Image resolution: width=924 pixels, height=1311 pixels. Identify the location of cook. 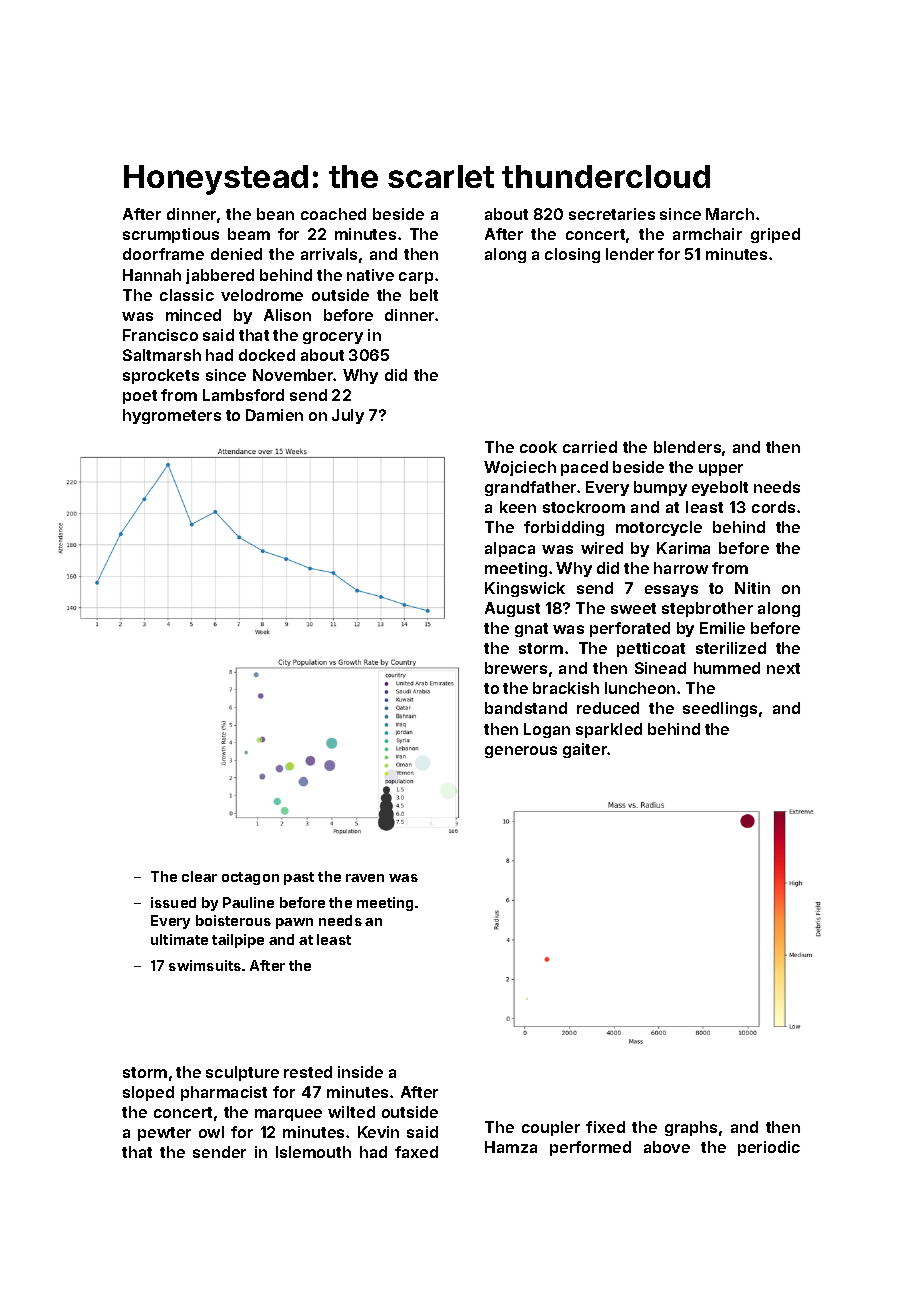
(538, 447).
